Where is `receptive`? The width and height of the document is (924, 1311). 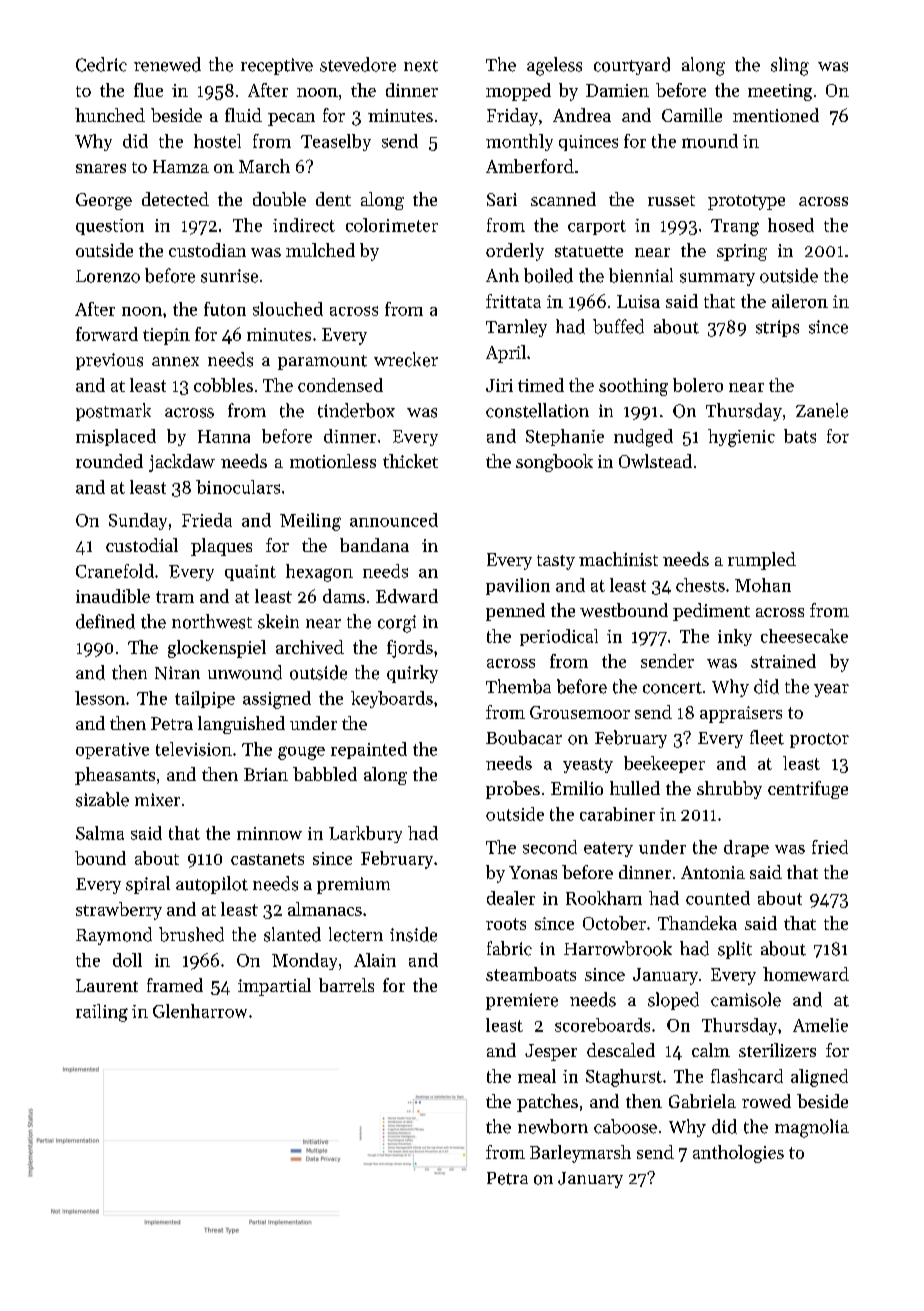 receptive is located at coordinates (277, 66).
